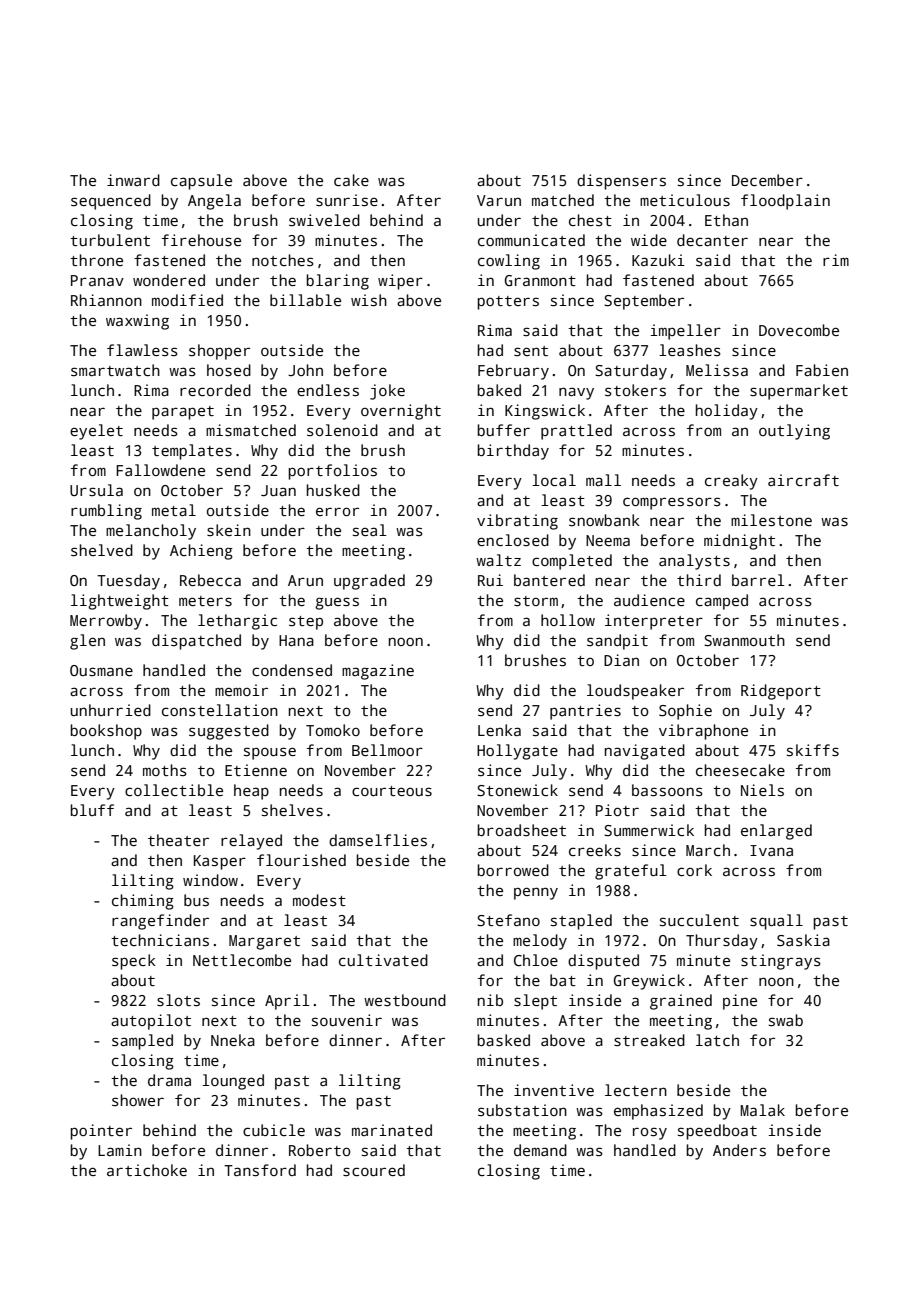 Image resolution: width=924 pixels, height=1308 pixels. Describe the element at coordinates (813, 750) in the screenshot. I see `skiffs` at that location.
